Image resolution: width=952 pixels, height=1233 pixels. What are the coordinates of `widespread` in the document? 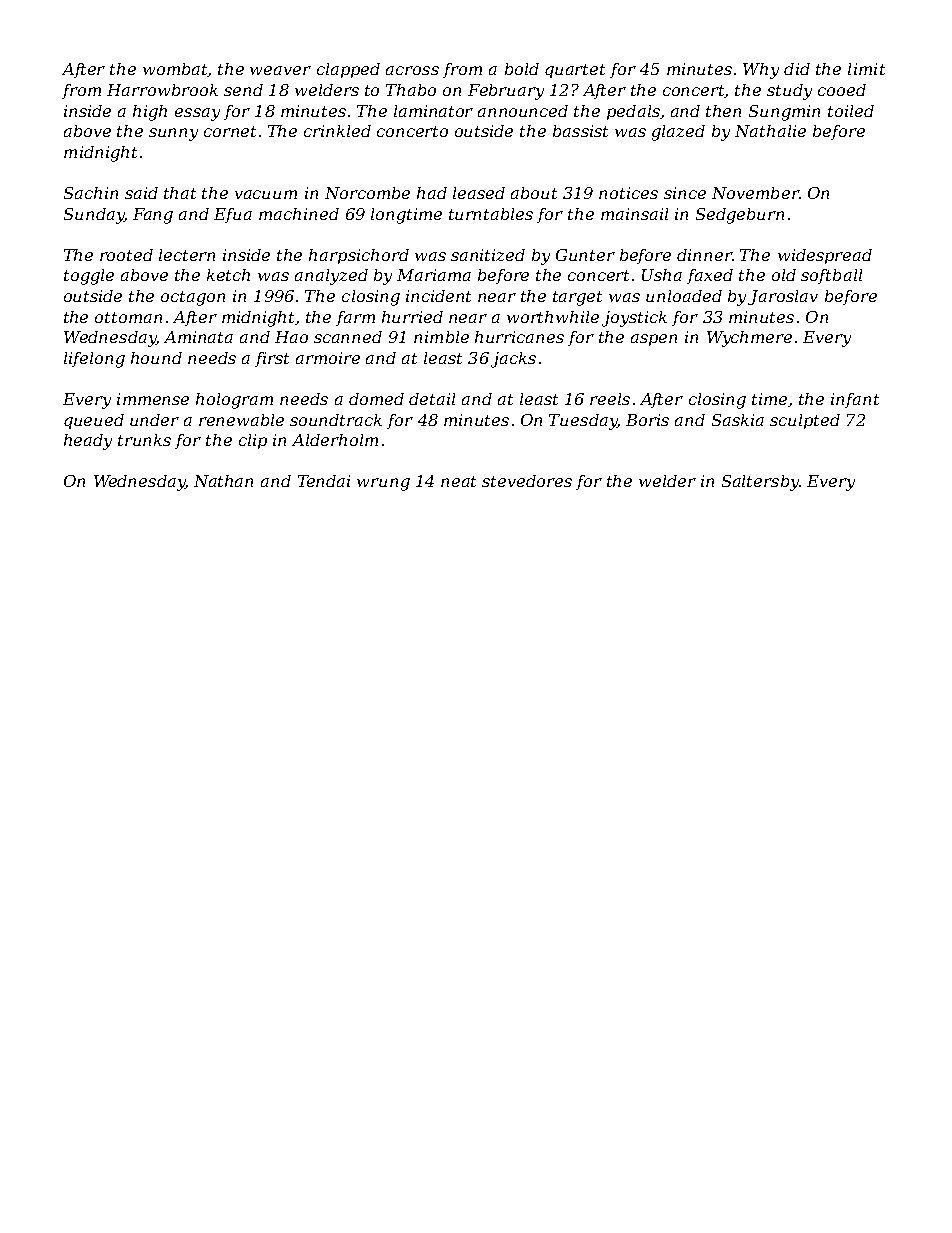 It's located at (825, 256).
